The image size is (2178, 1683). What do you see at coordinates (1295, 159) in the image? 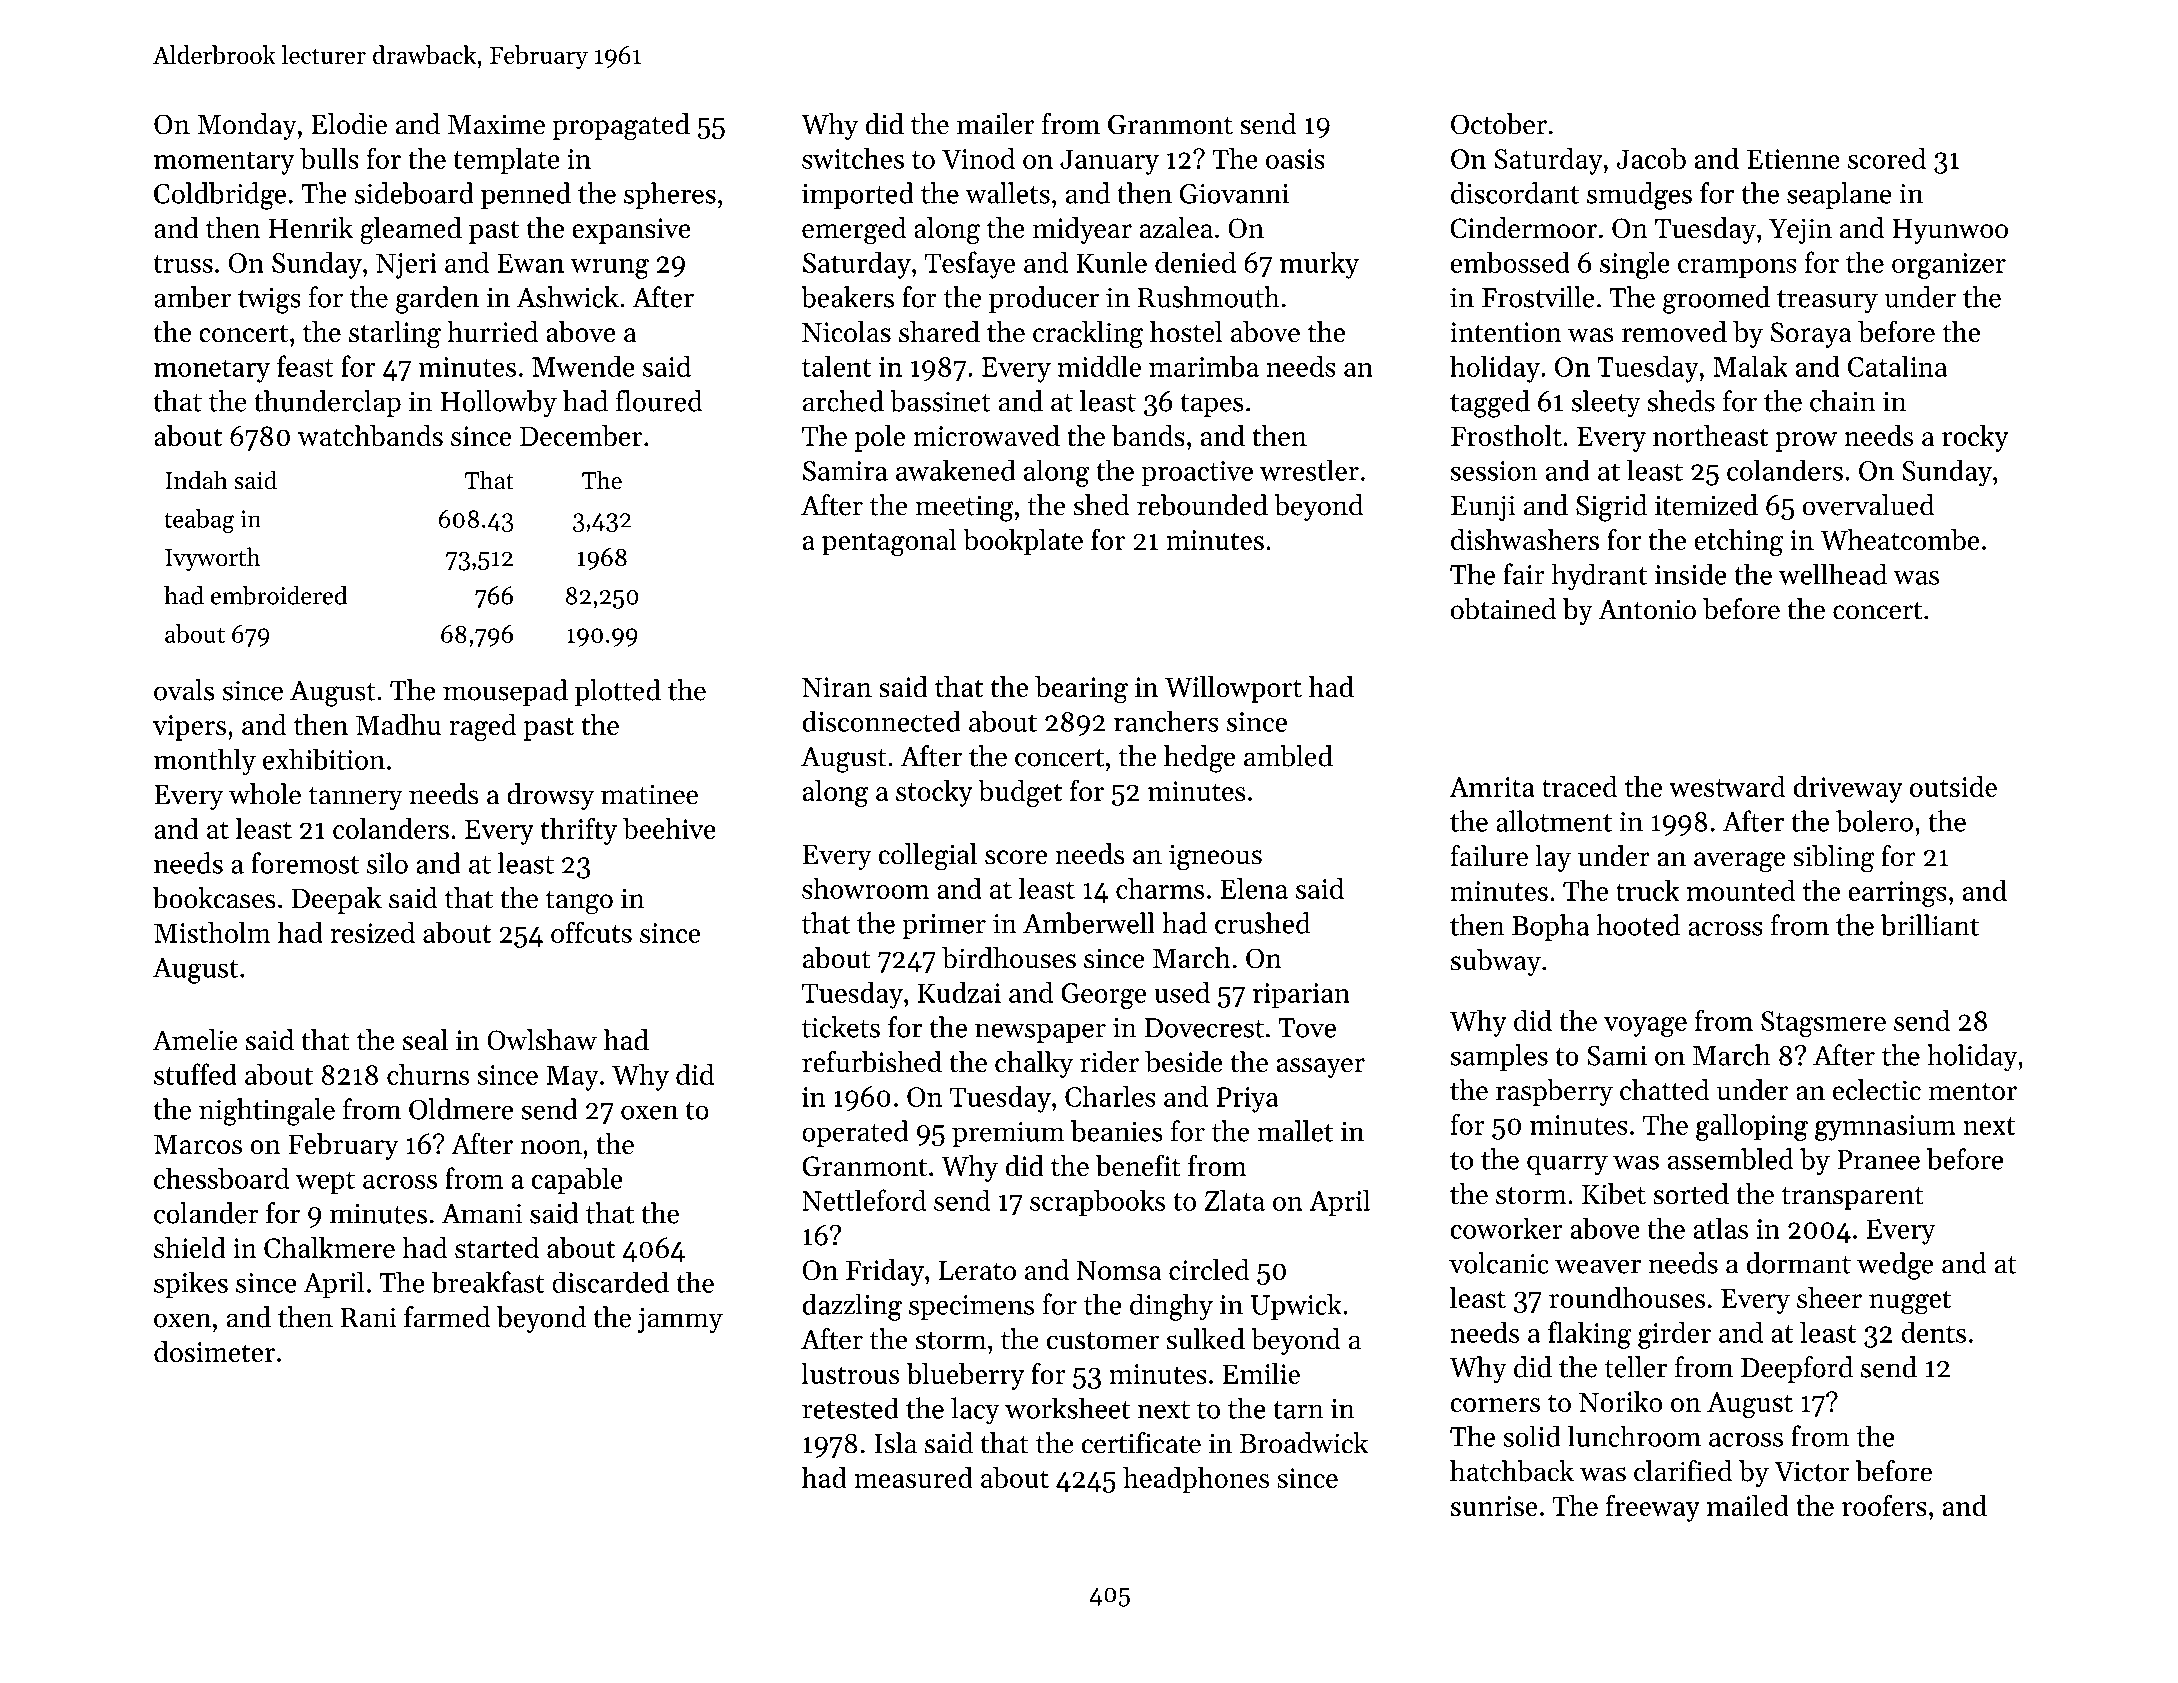
I see `oasis` at bounding box center [1295, 159].
